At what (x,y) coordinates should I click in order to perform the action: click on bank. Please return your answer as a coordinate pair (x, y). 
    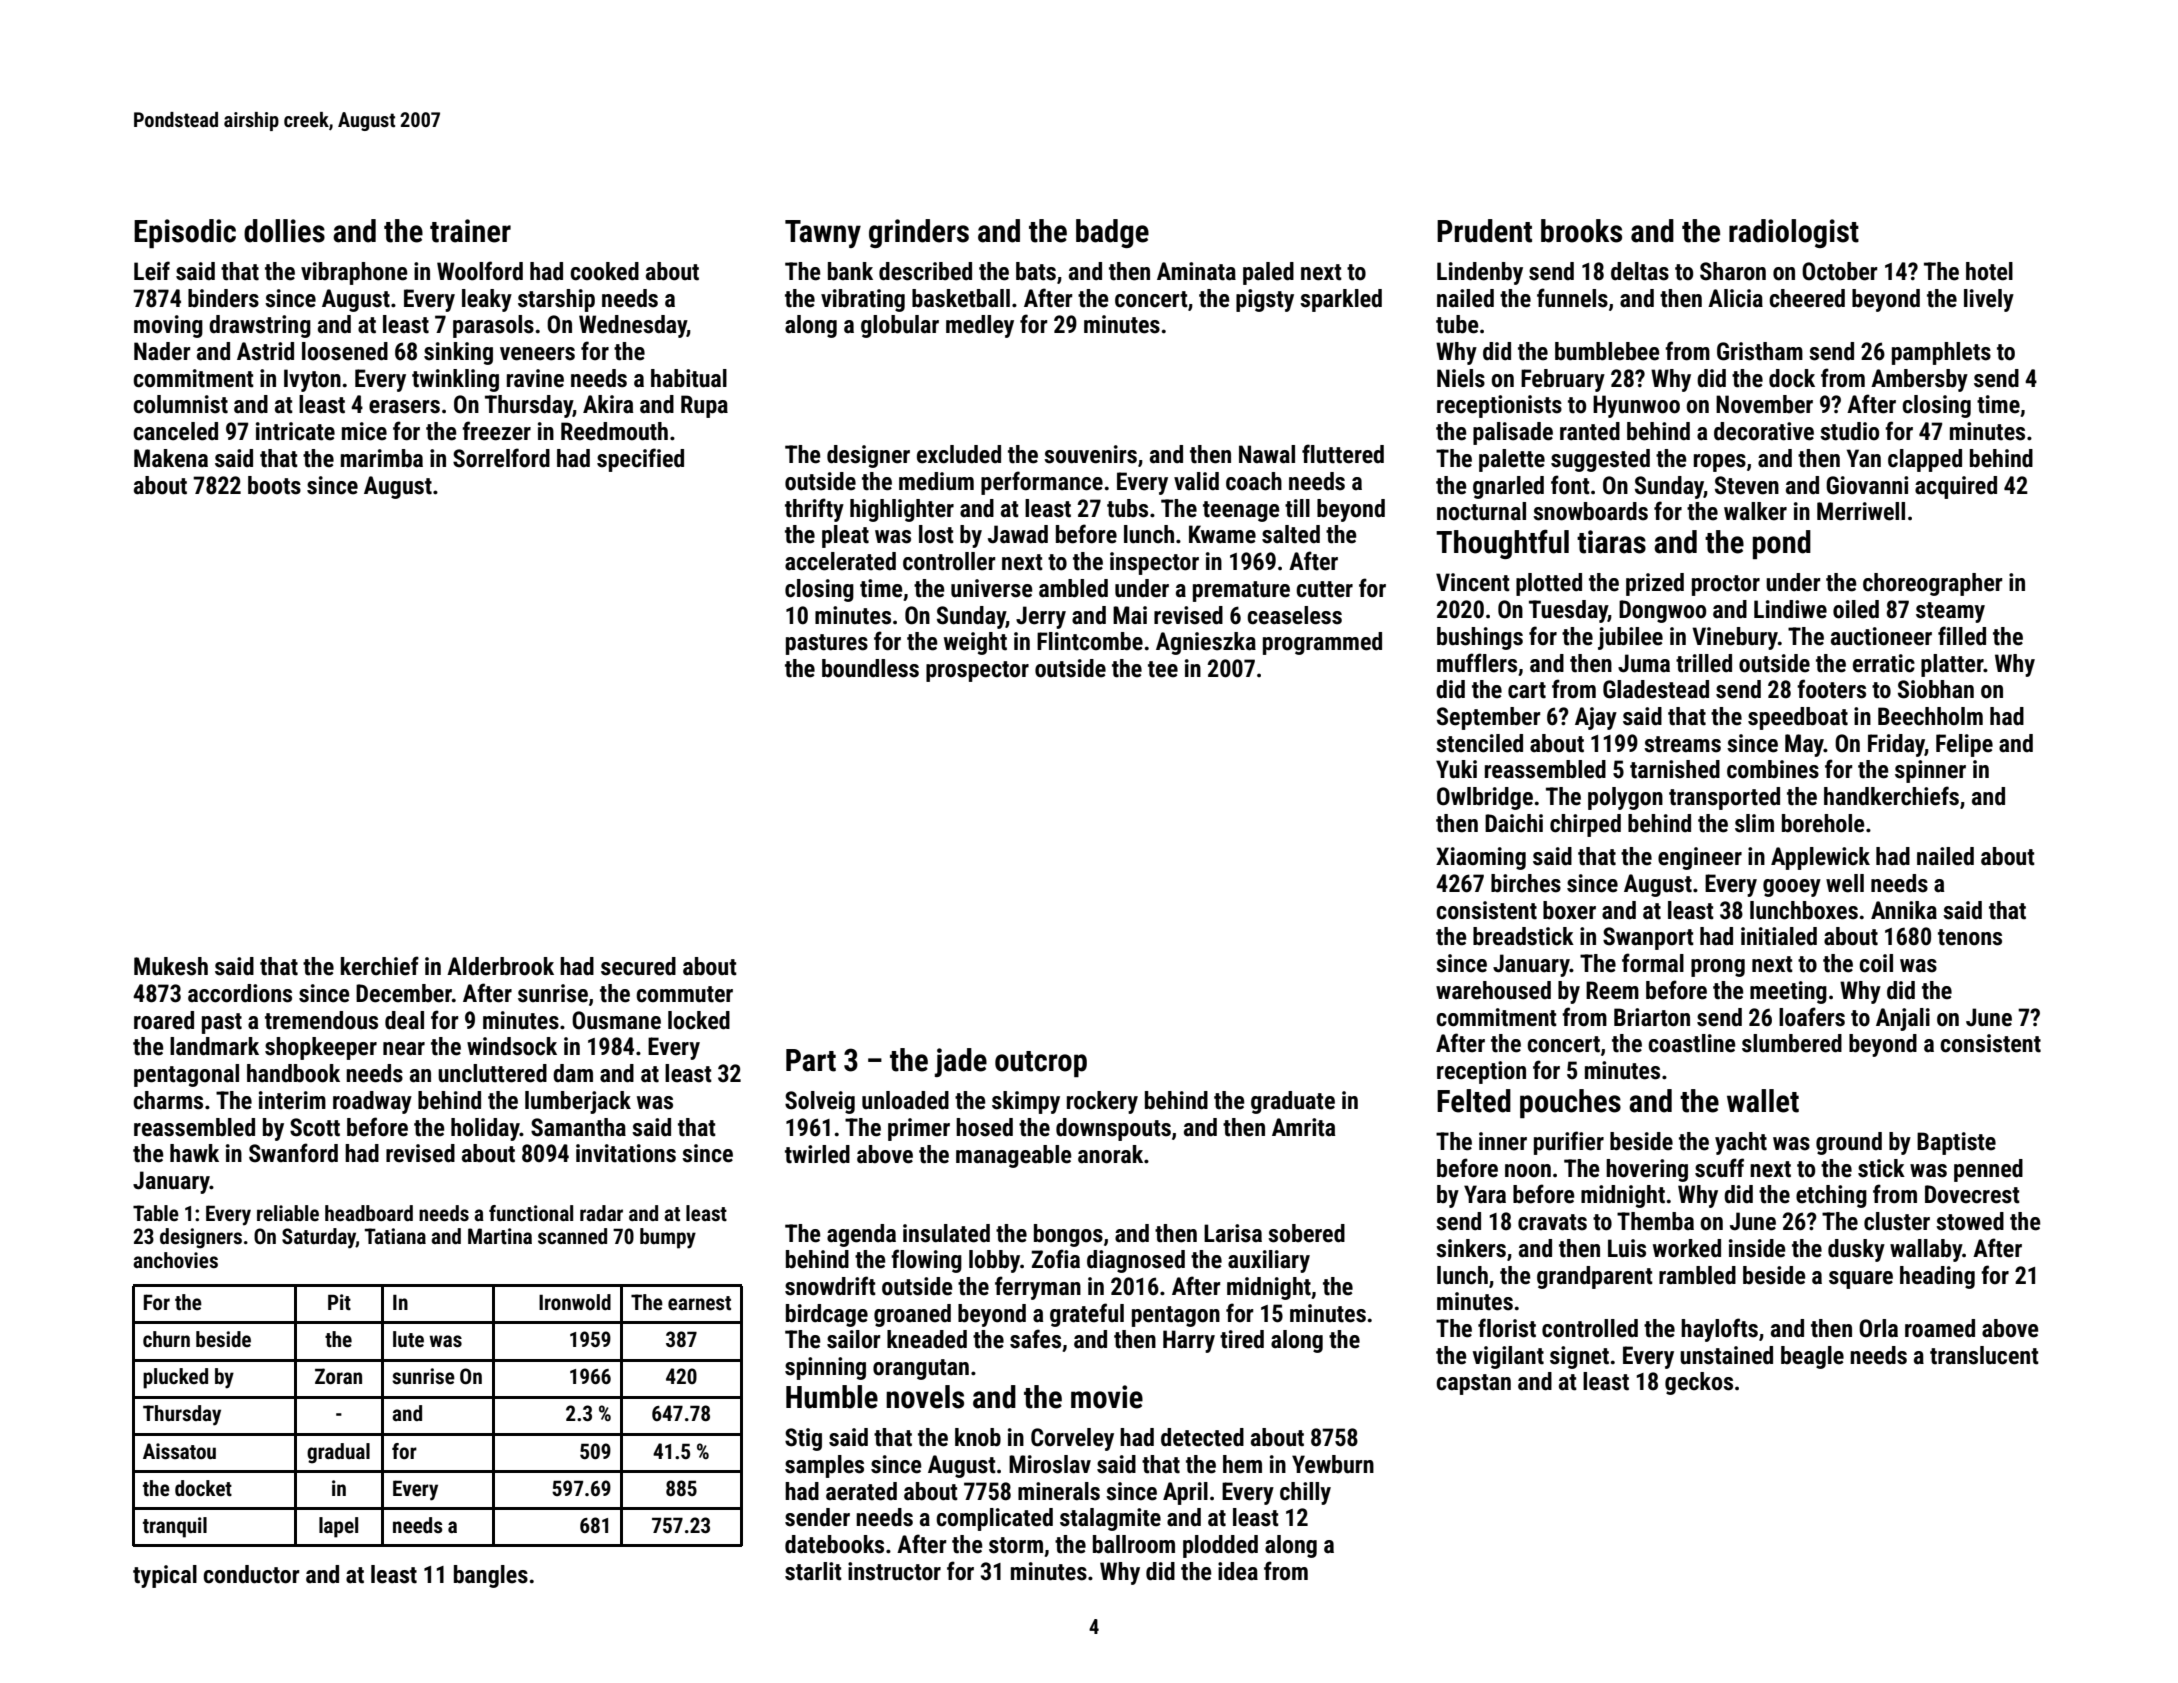
    Looking at the image, I should click on (850, 271).
